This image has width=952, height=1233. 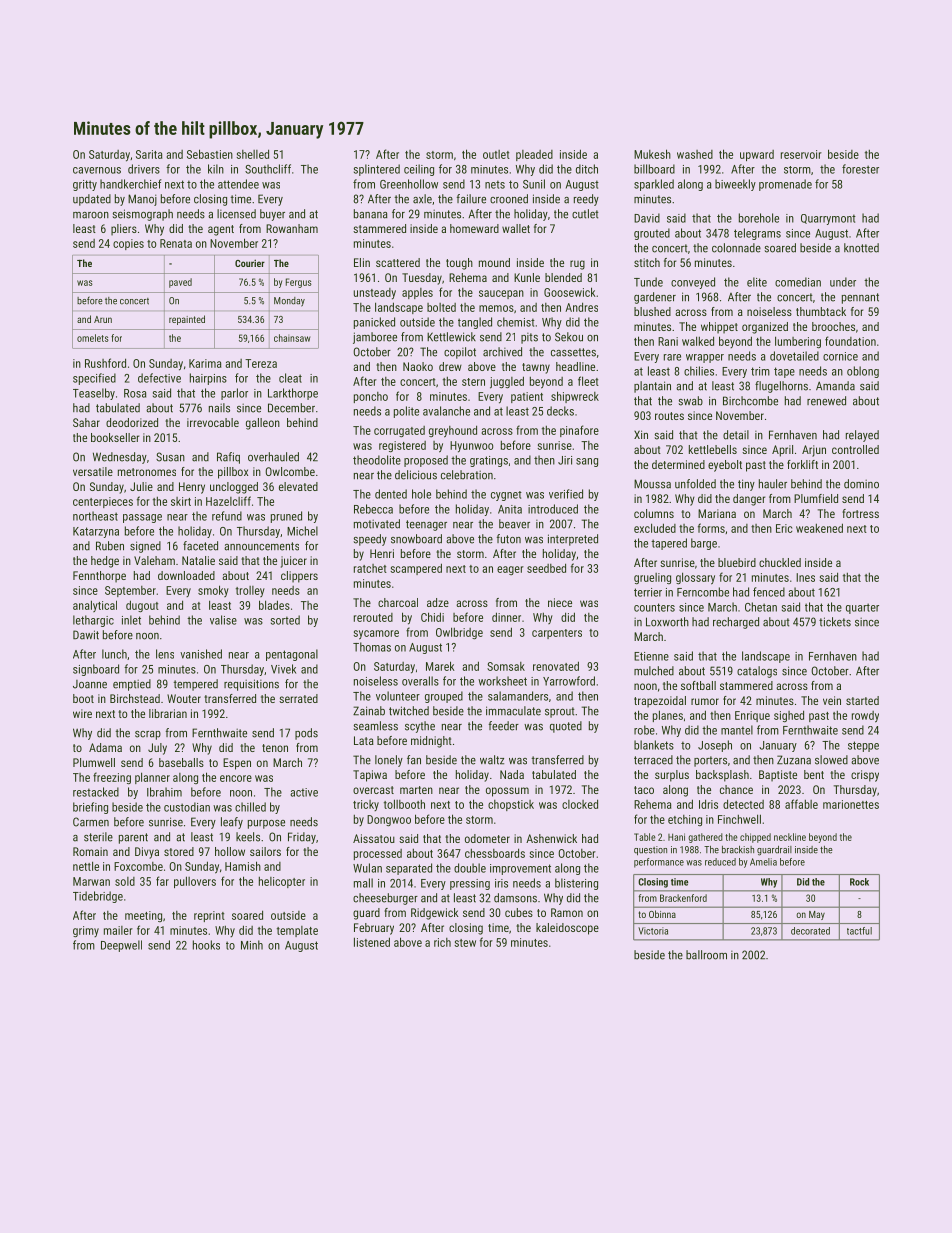 I want to click on hooks, so click(x=206, y=945).
